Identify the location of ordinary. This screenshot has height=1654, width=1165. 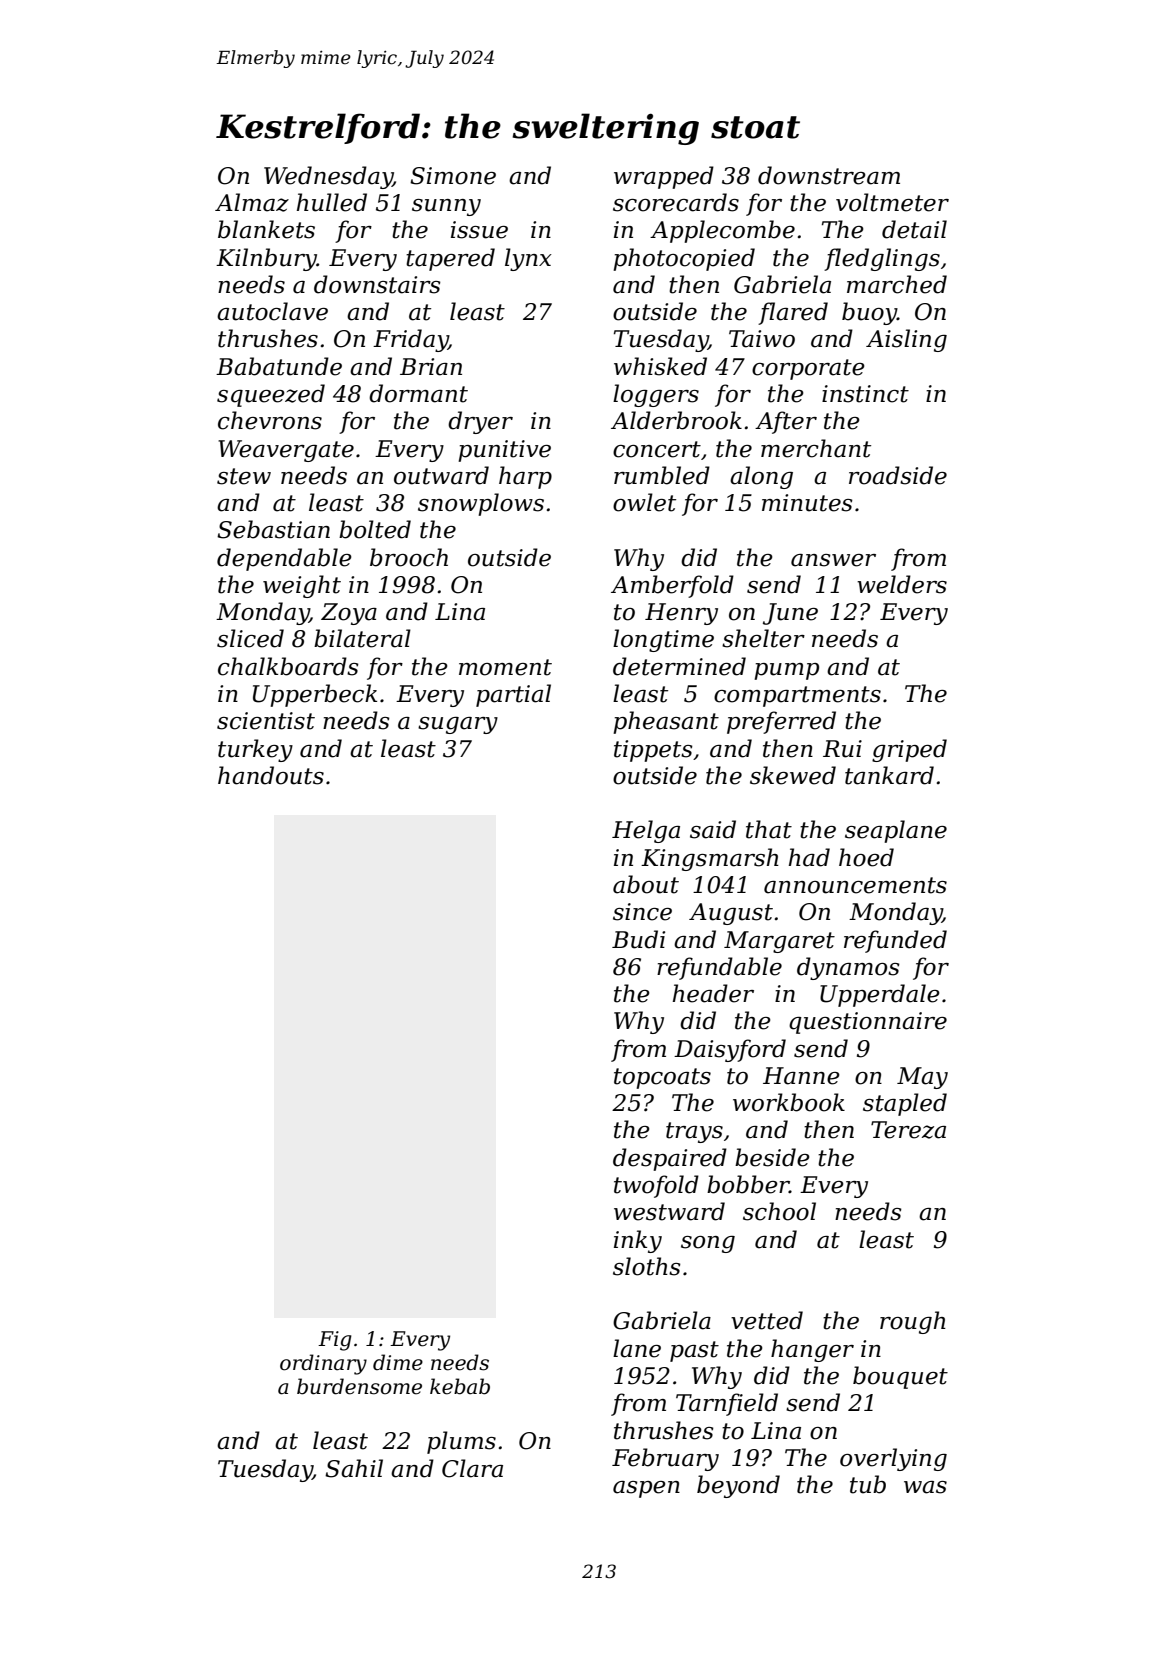
(323, 1364).
